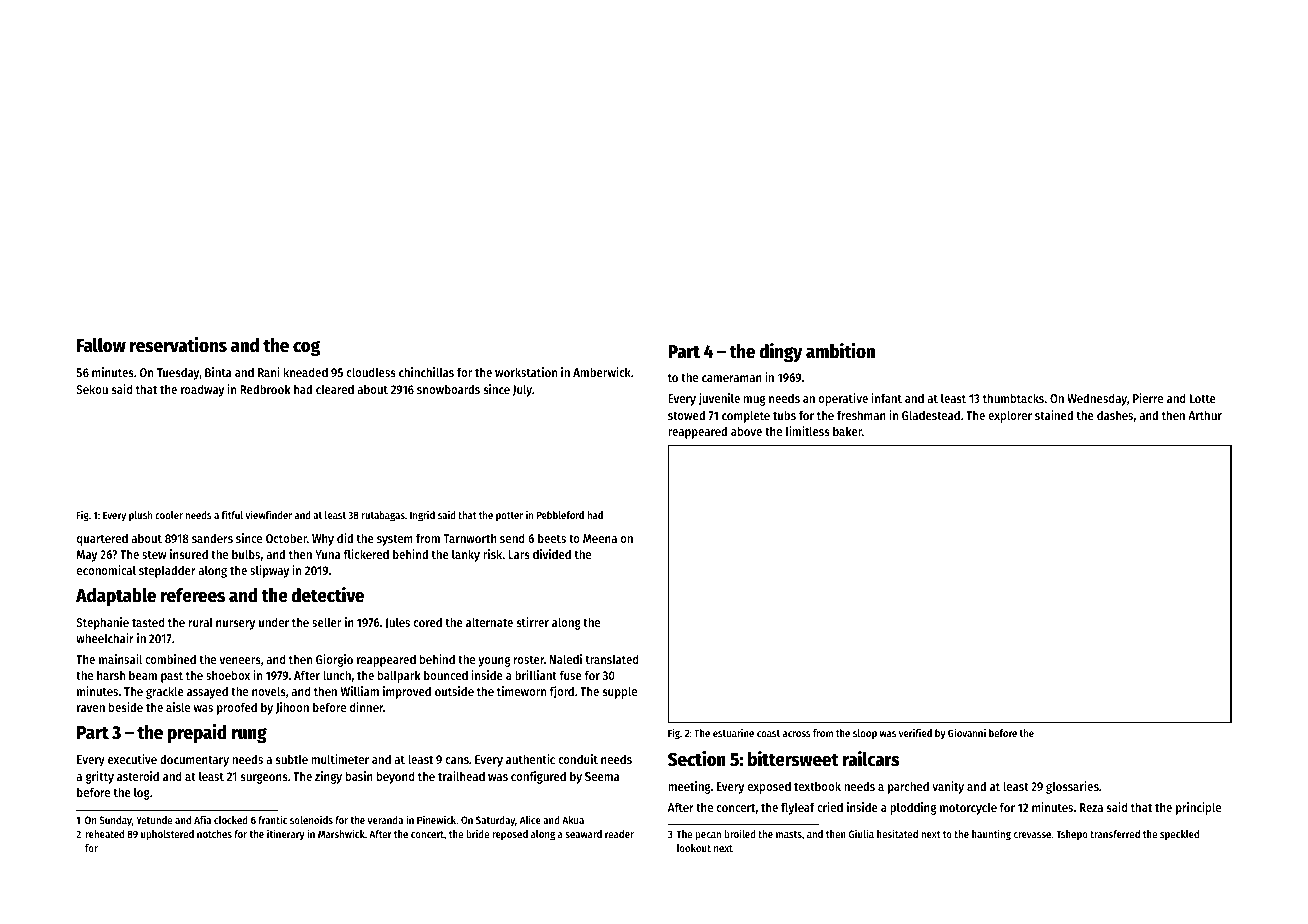  I want to click on speckled, so click(1179, 835).
